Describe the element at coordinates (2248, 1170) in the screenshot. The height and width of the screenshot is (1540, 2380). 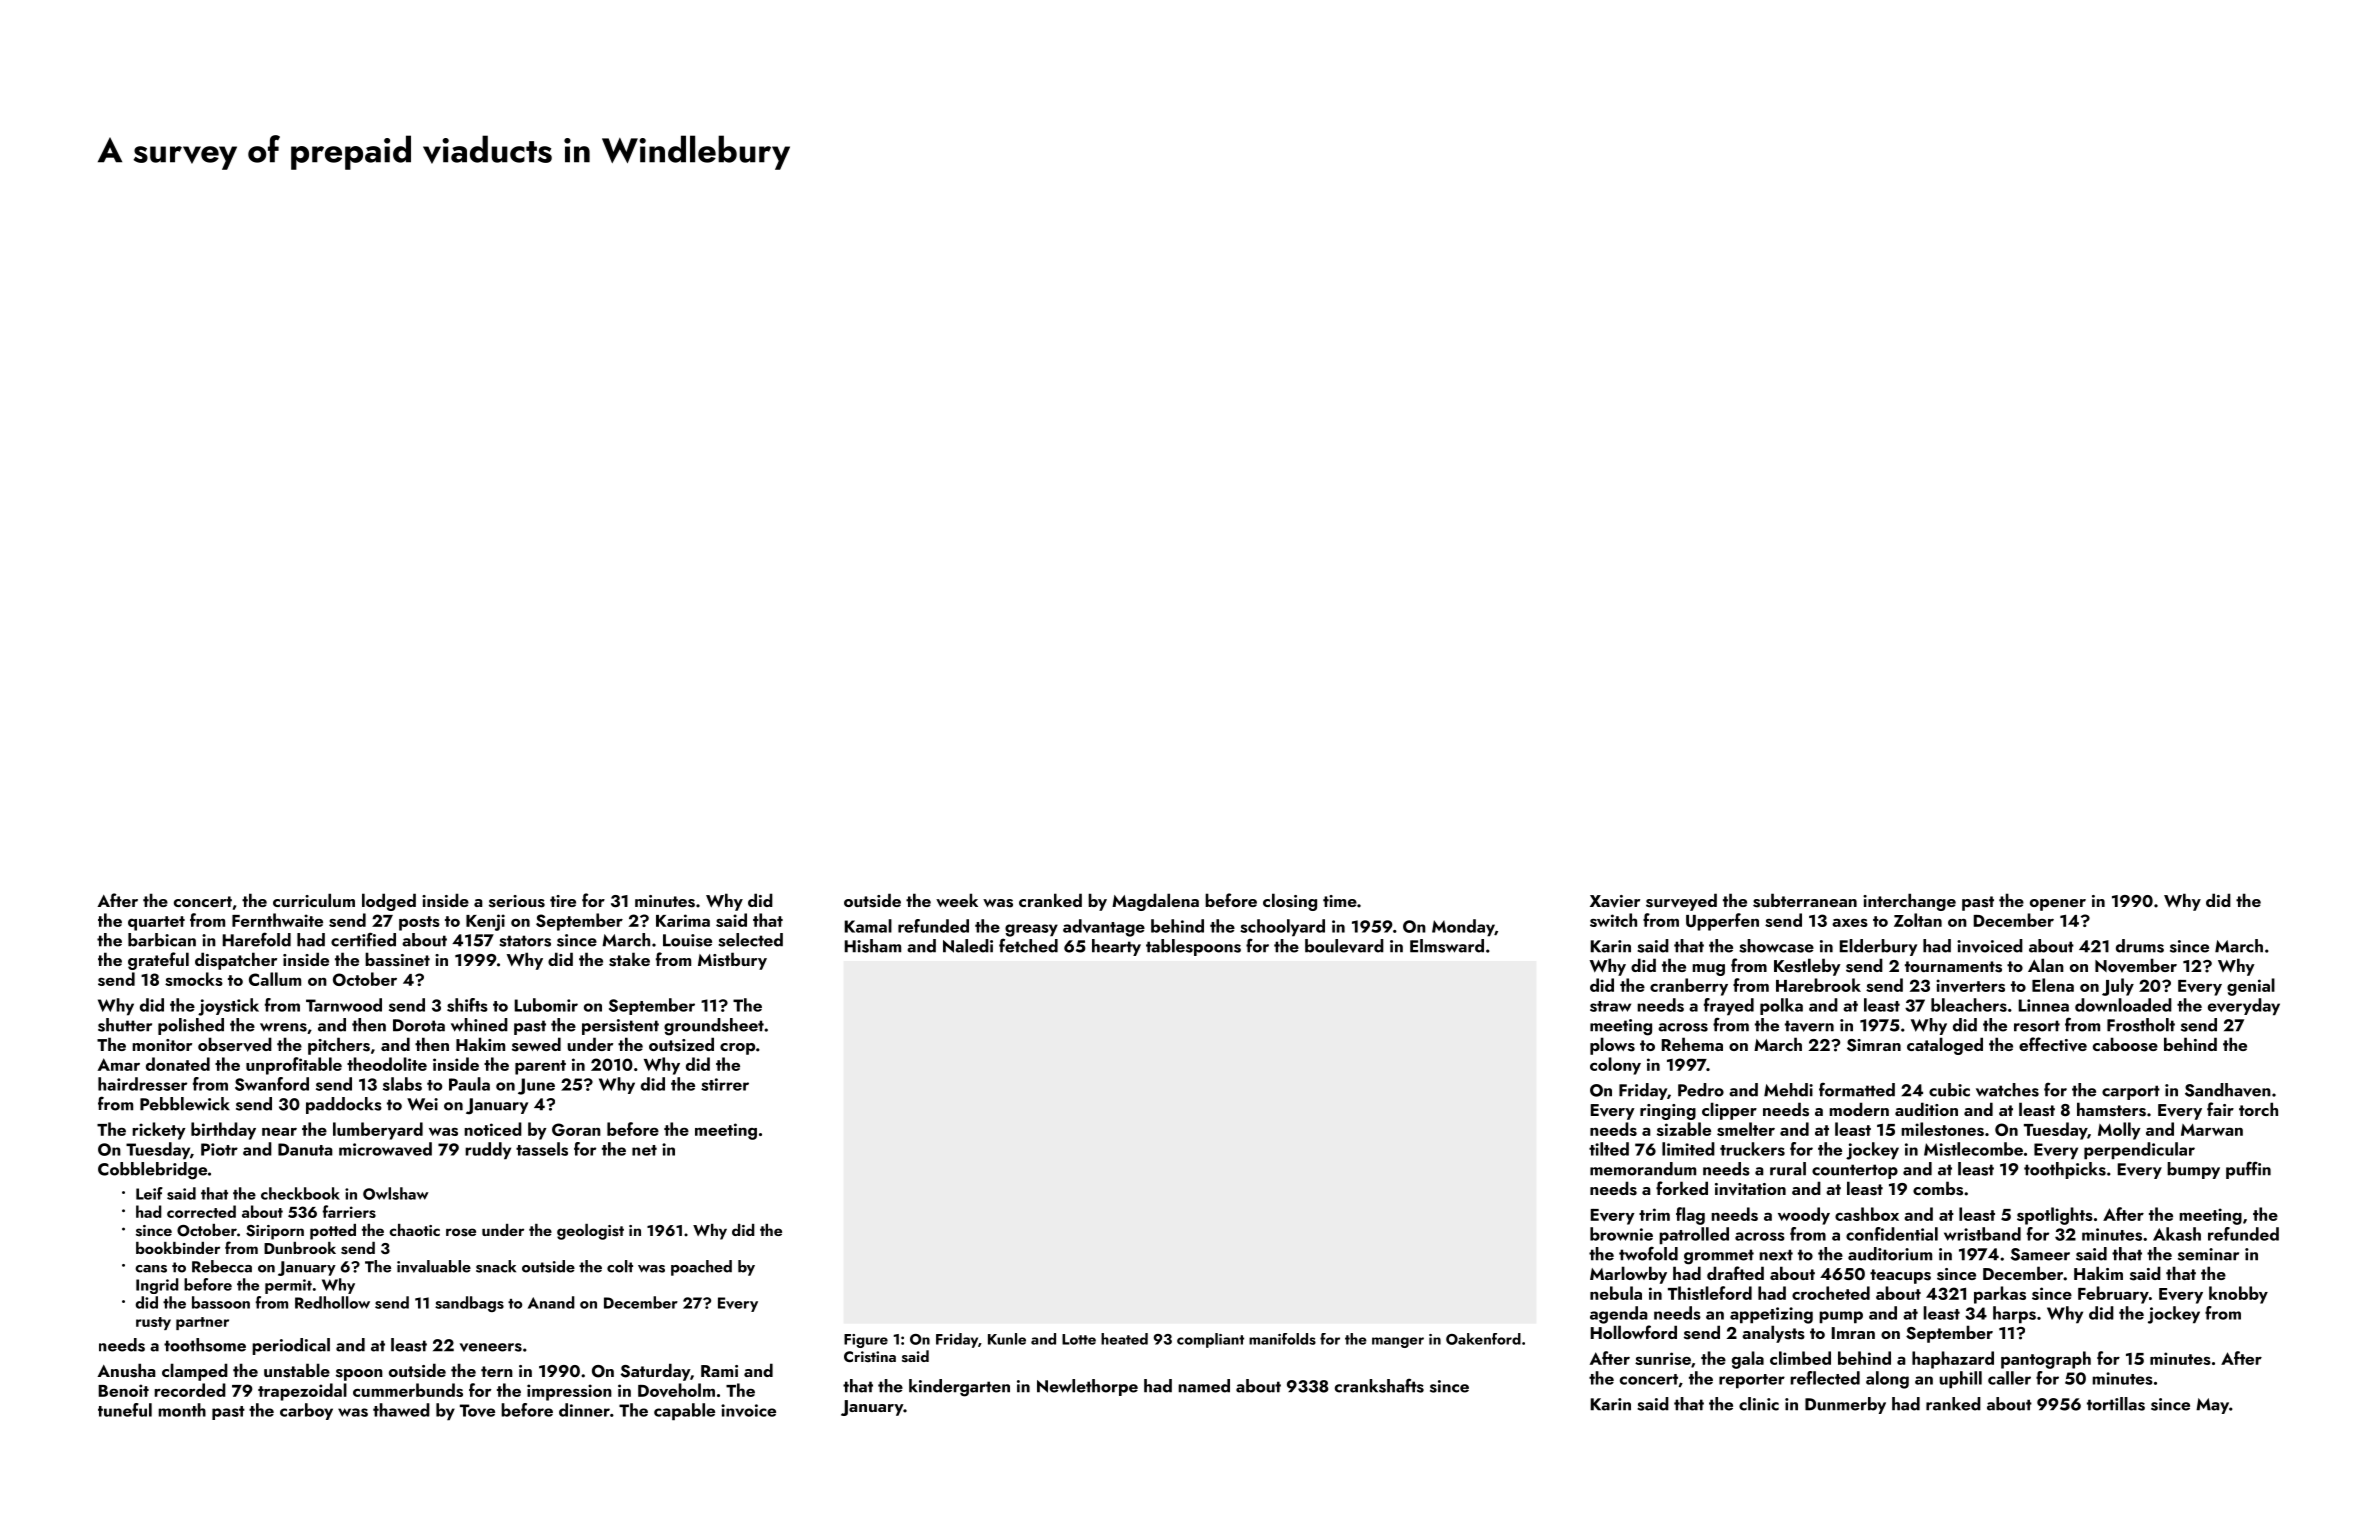
I see `puffin` at that location.
